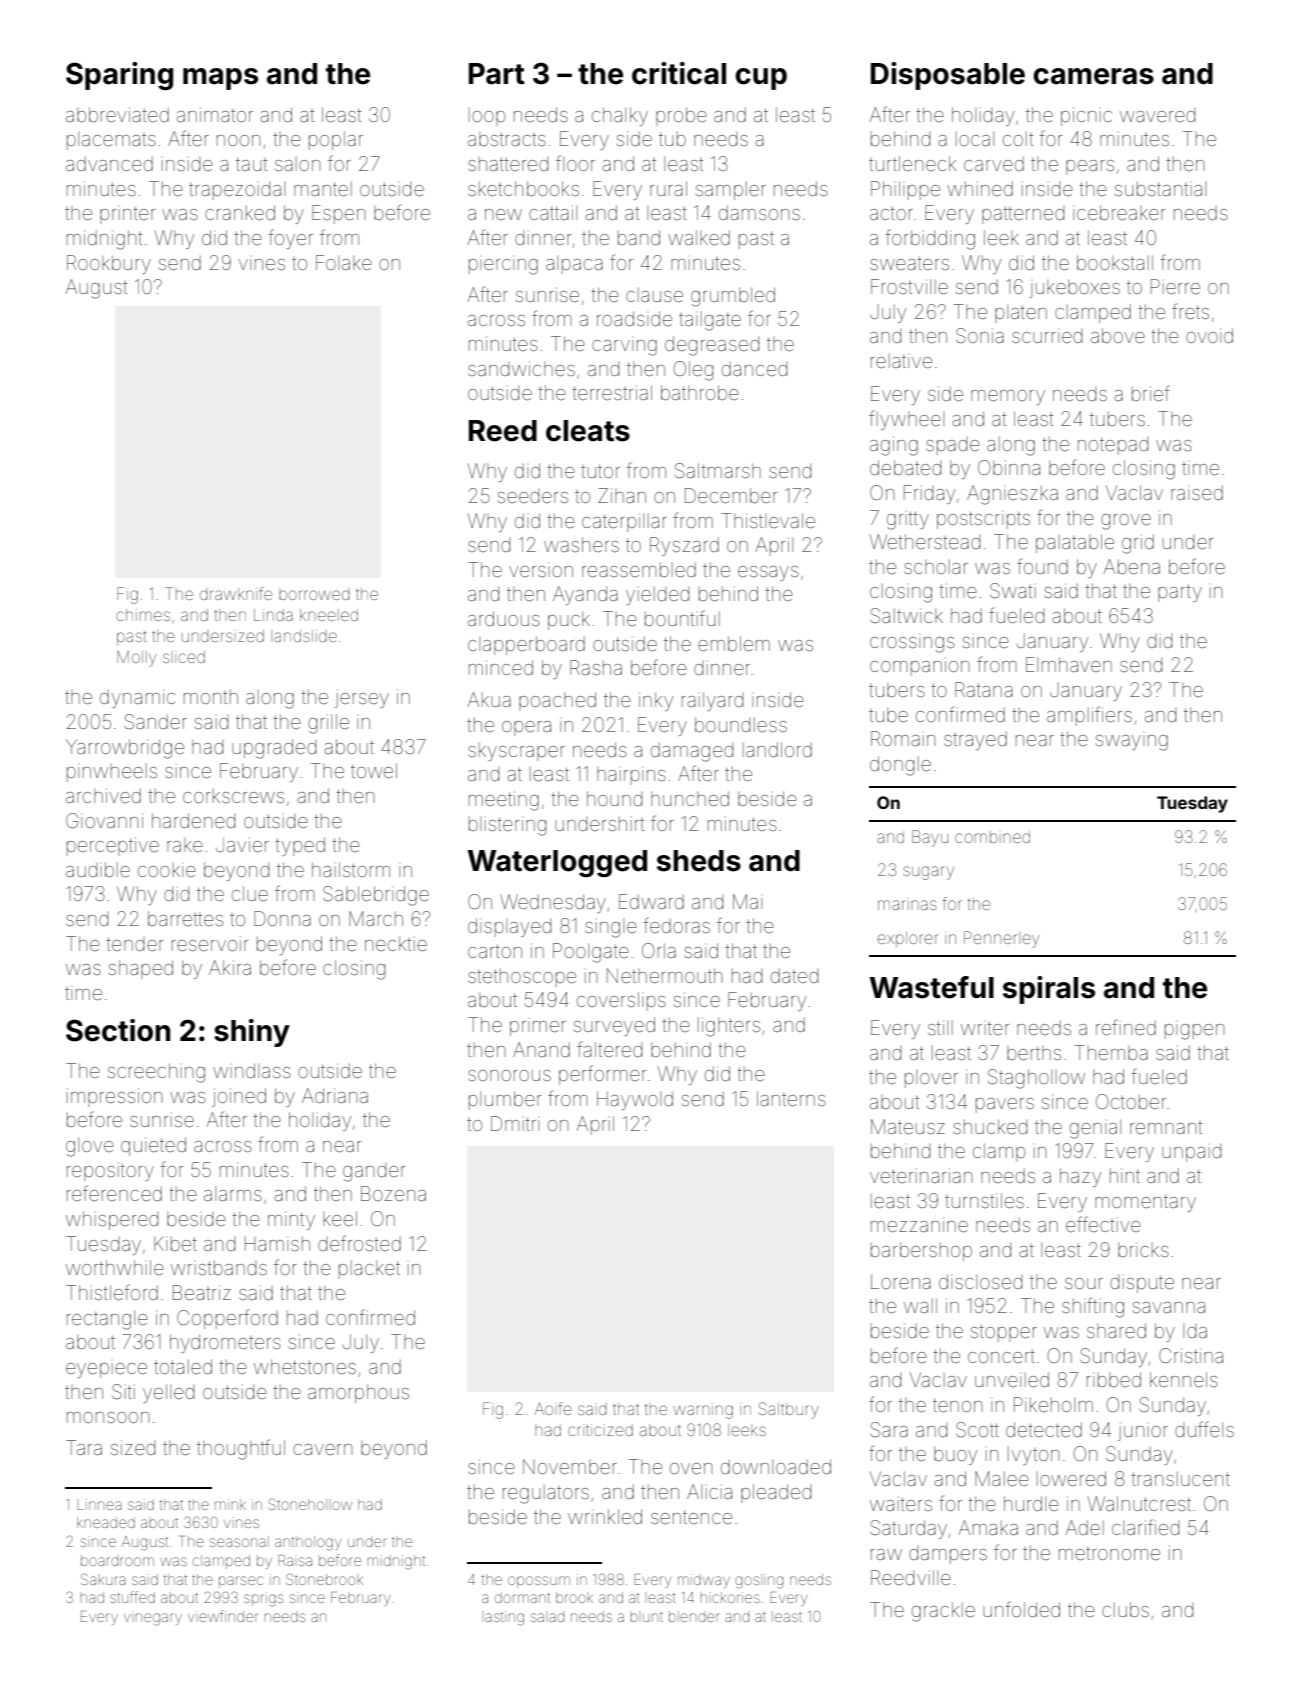 The height and width of the screenshot is (1684, 1301). What do you see at coordinates (948, 76) in the screenshot?
I see `Disposable` at bounding box center [948, 76].
